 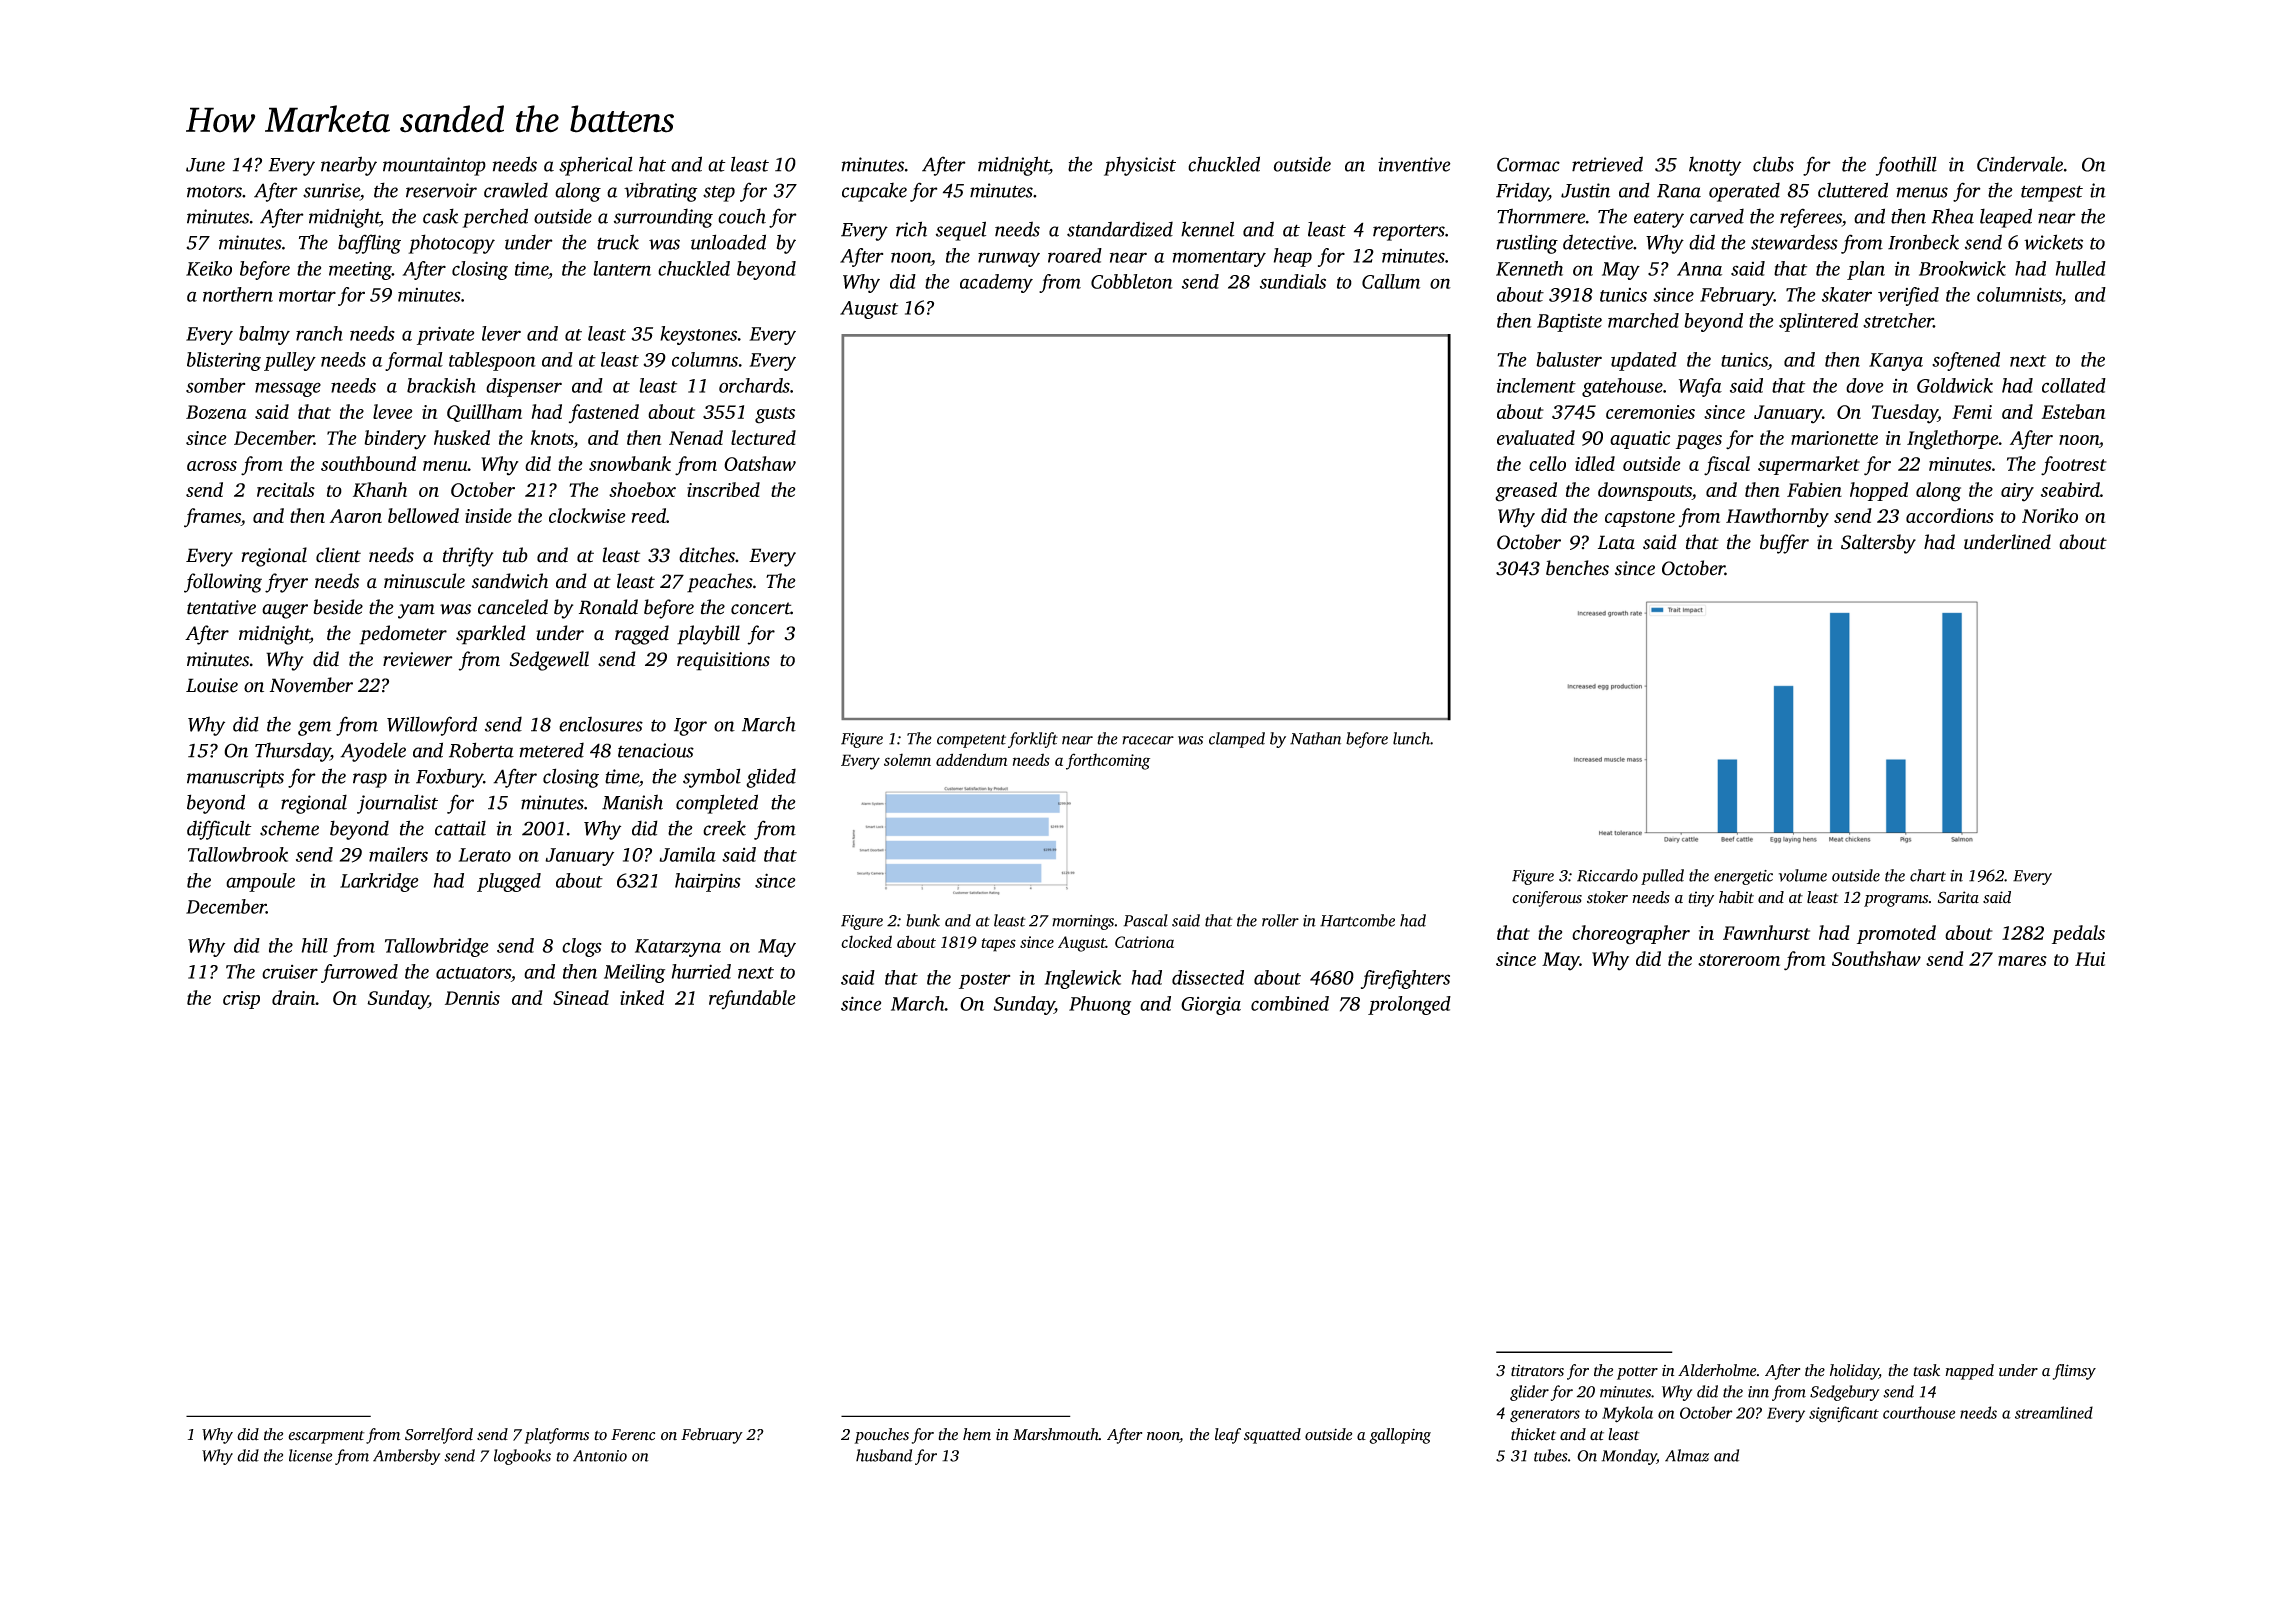 I want to click on escarpment, so click(x=326, y=1437).
